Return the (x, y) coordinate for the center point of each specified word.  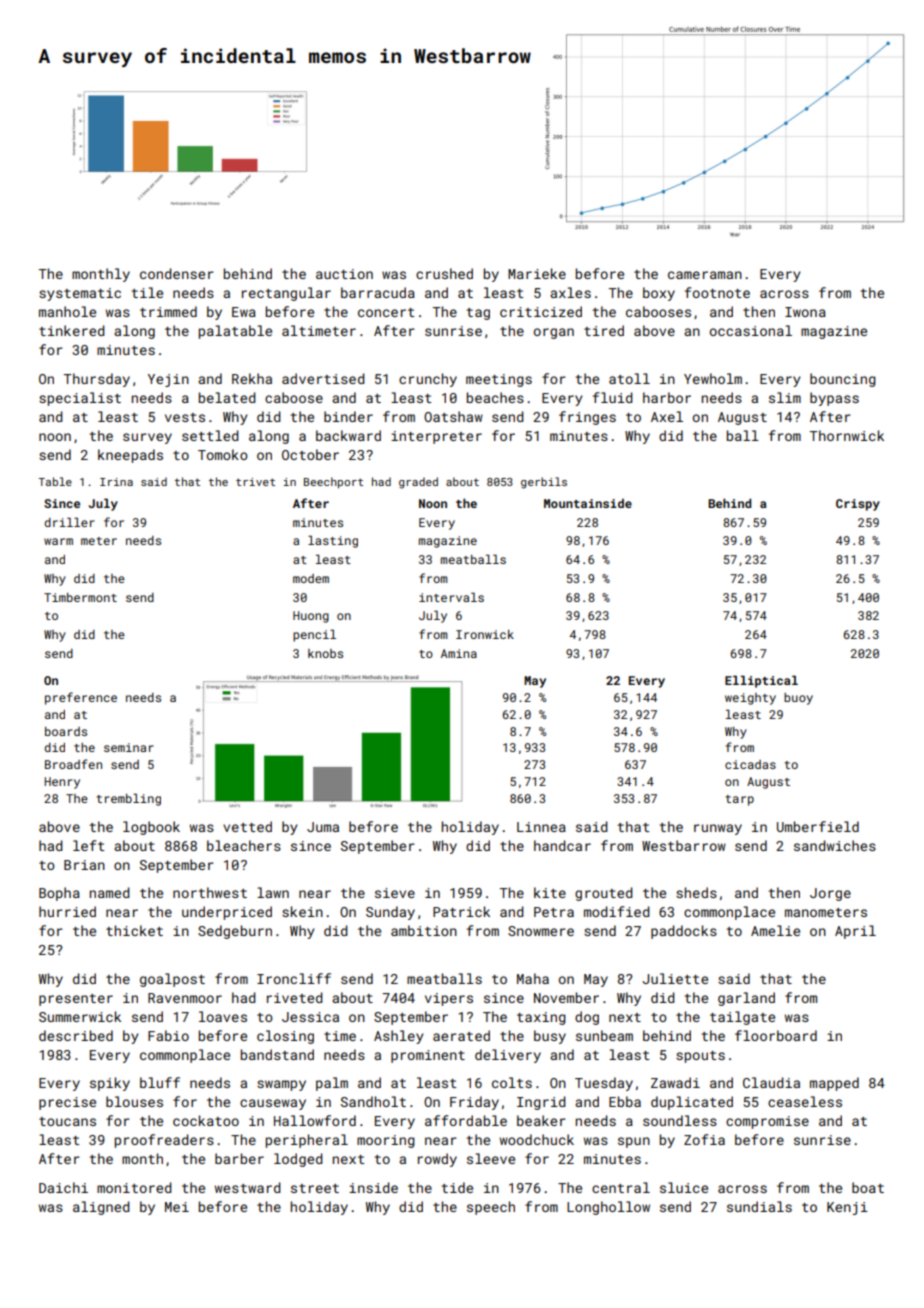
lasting (333, 541)
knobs (325, 653)
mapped (834, 1084)
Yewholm (713, 378)
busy (550, 1037)
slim (785, 397)
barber (239, 1158)
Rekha (252, 378)
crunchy (428, 380)
